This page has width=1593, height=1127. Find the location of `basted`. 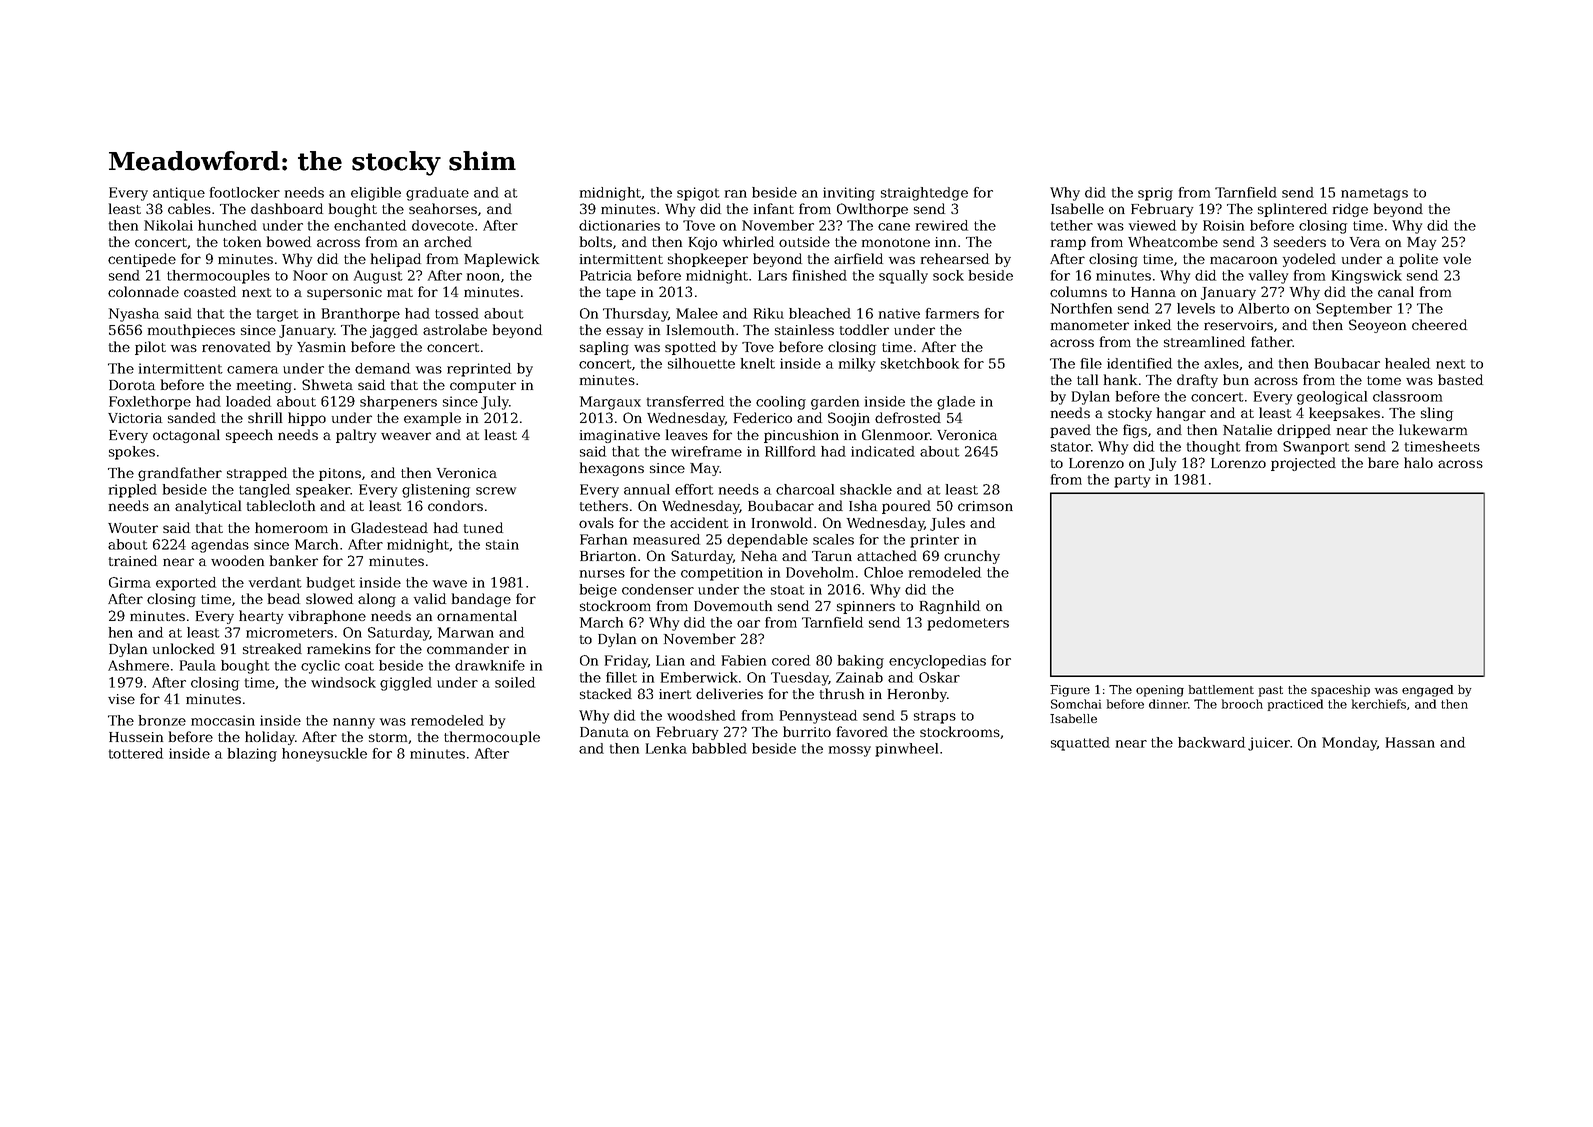

basted is located at coordinates (1460, 379).
